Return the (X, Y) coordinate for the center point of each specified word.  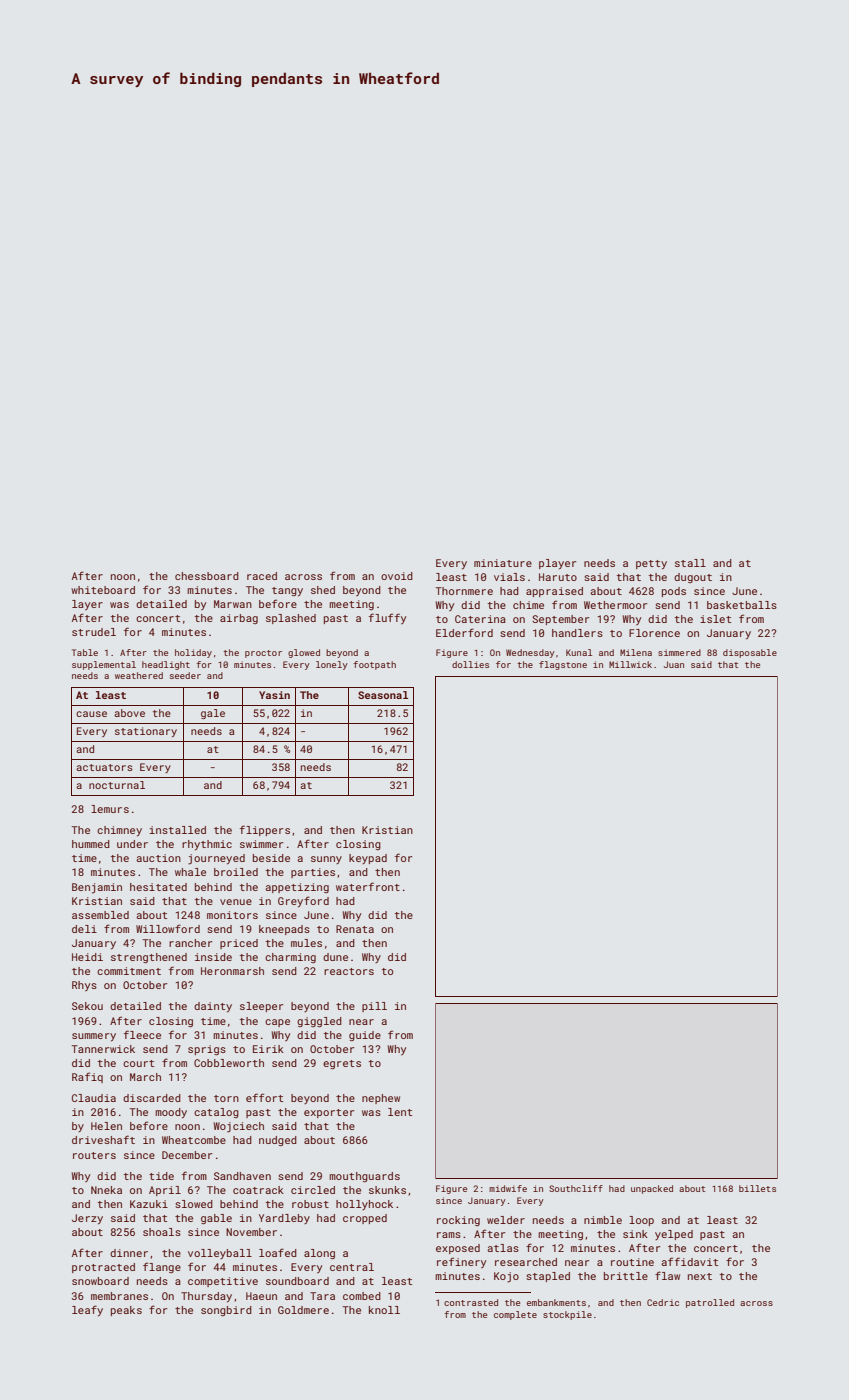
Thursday (206, 1297)
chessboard (207, 576)
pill (374, 1007)
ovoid (397, 576)
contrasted (471, 1302)
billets (757, 1188)
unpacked (652, 1189)
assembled (100, 915)
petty (651, 564)
